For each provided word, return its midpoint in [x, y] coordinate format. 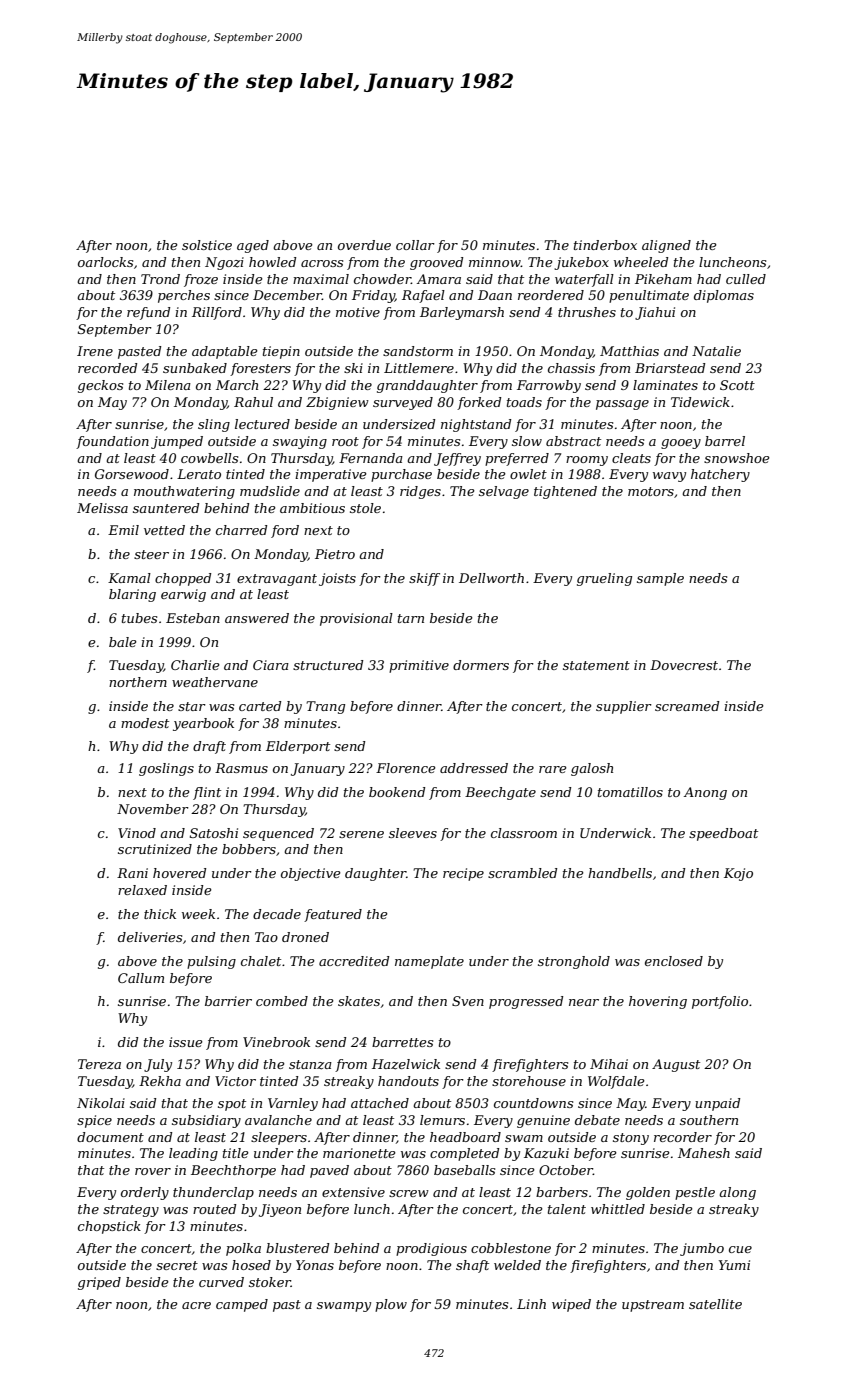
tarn [411, 618]
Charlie [195, 665]
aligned [666, 246]
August [676, 1065]
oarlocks [105, 262]
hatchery [720, 475]
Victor [235, 1081]
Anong [705, 793]
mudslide [270, 491]
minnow [495, 262]
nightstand [476, 425]
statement [596, 665]
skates [359, 1001]
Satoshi [214, 833]
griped [99, 1283]
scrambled [522, 873]
